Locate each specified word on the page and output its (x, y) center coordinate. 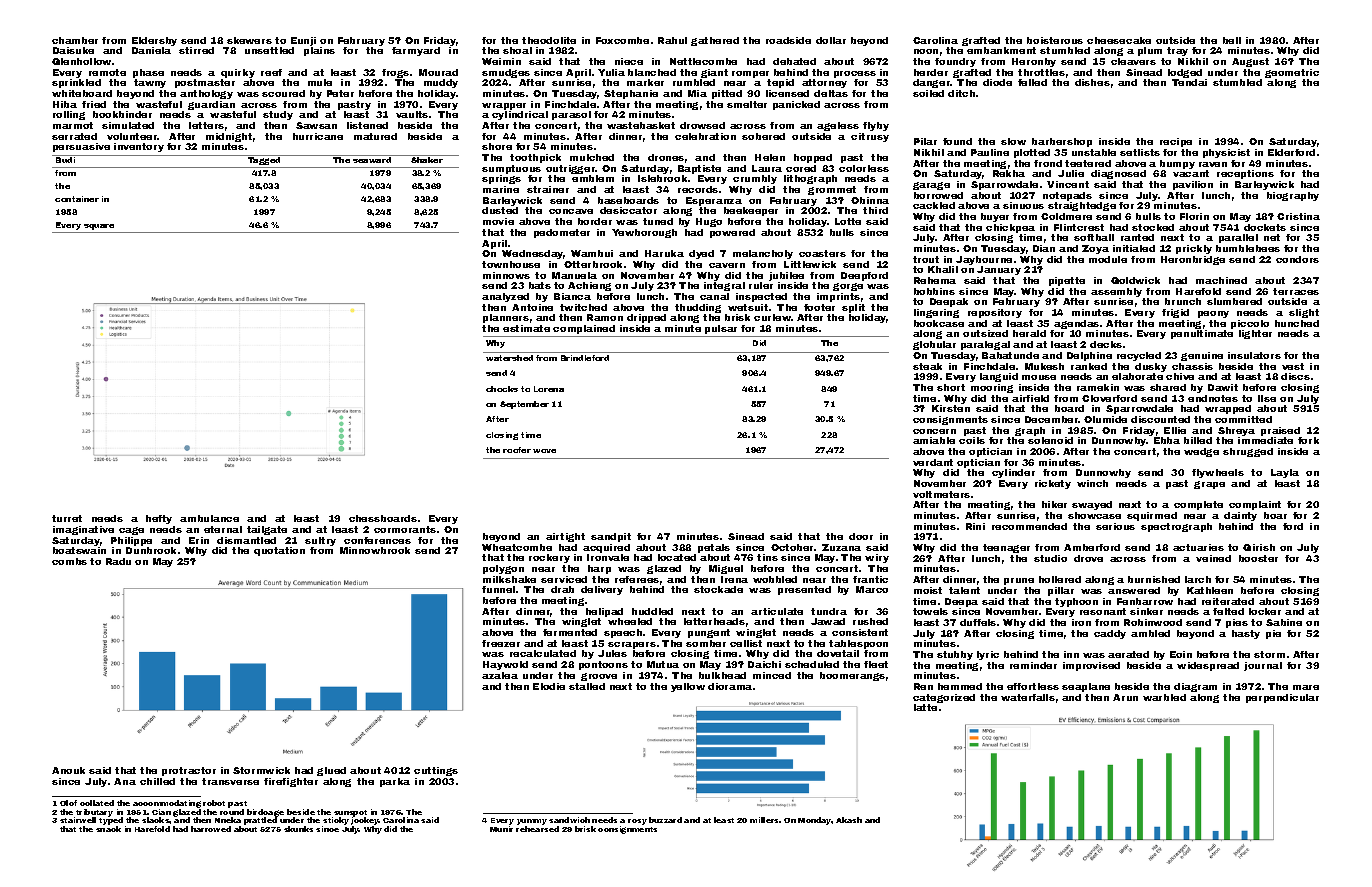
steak (927, 366)
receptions (1245, 174)
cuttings (436, 771)
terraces (1296, 291)
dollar (831, 40)
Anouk (68, 770)
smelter (747, 104)
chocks (502, 389)
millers (765, 820)
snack (108, 829)
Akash (849, 820)
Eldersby (154, 41)
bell (1232, 40)
